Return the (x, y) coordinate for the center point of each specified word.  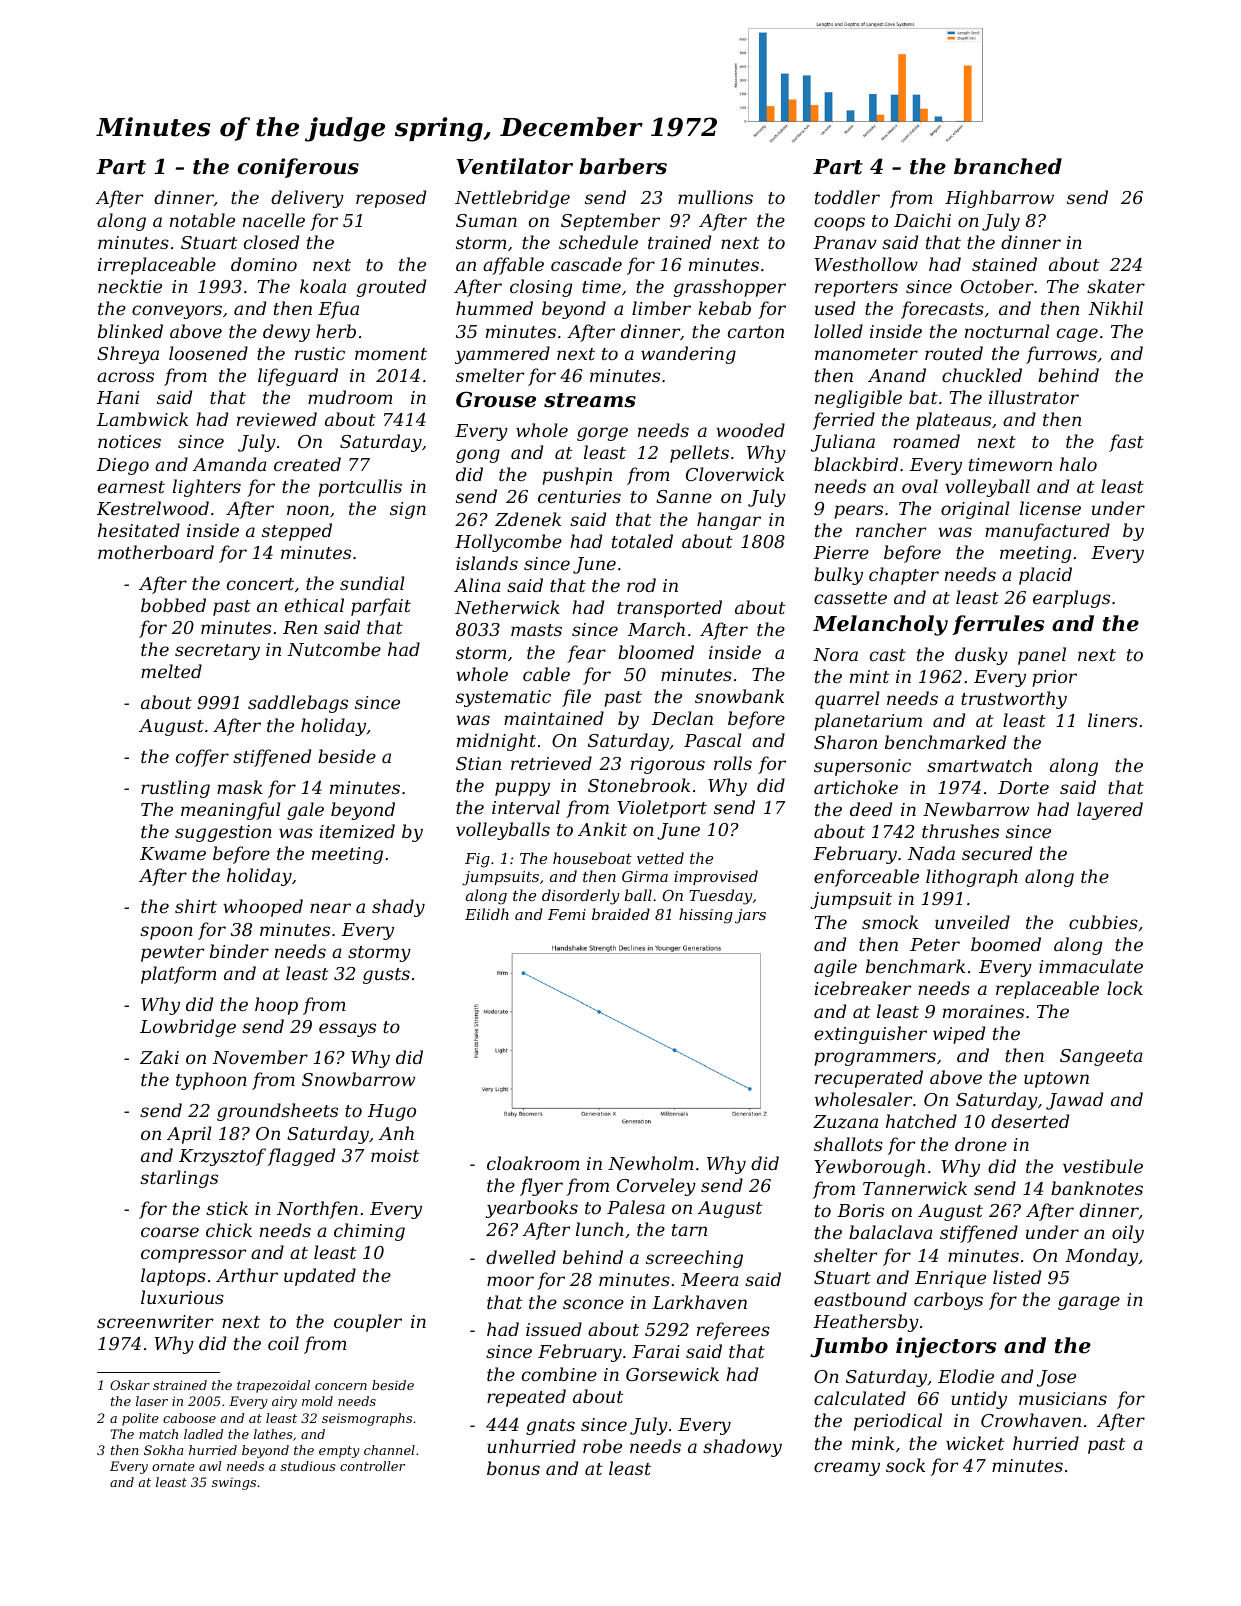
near (330, 908)
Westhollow (866, 264)
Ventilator (514, 166)
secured (997, 853)
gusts (386, 976)
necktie (130, 286)
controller (372, 1466)
